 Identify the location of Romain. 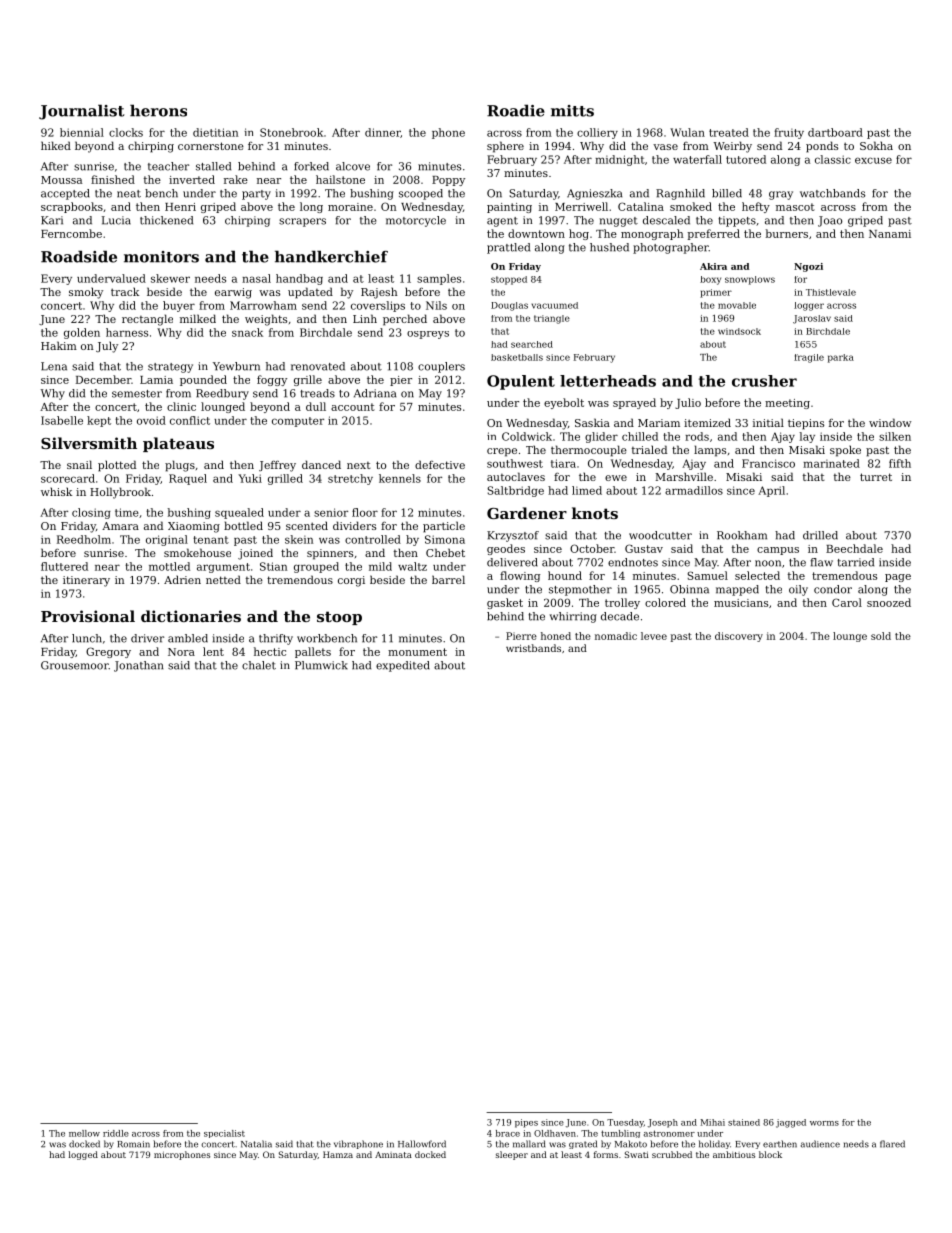
(133, 1144).
